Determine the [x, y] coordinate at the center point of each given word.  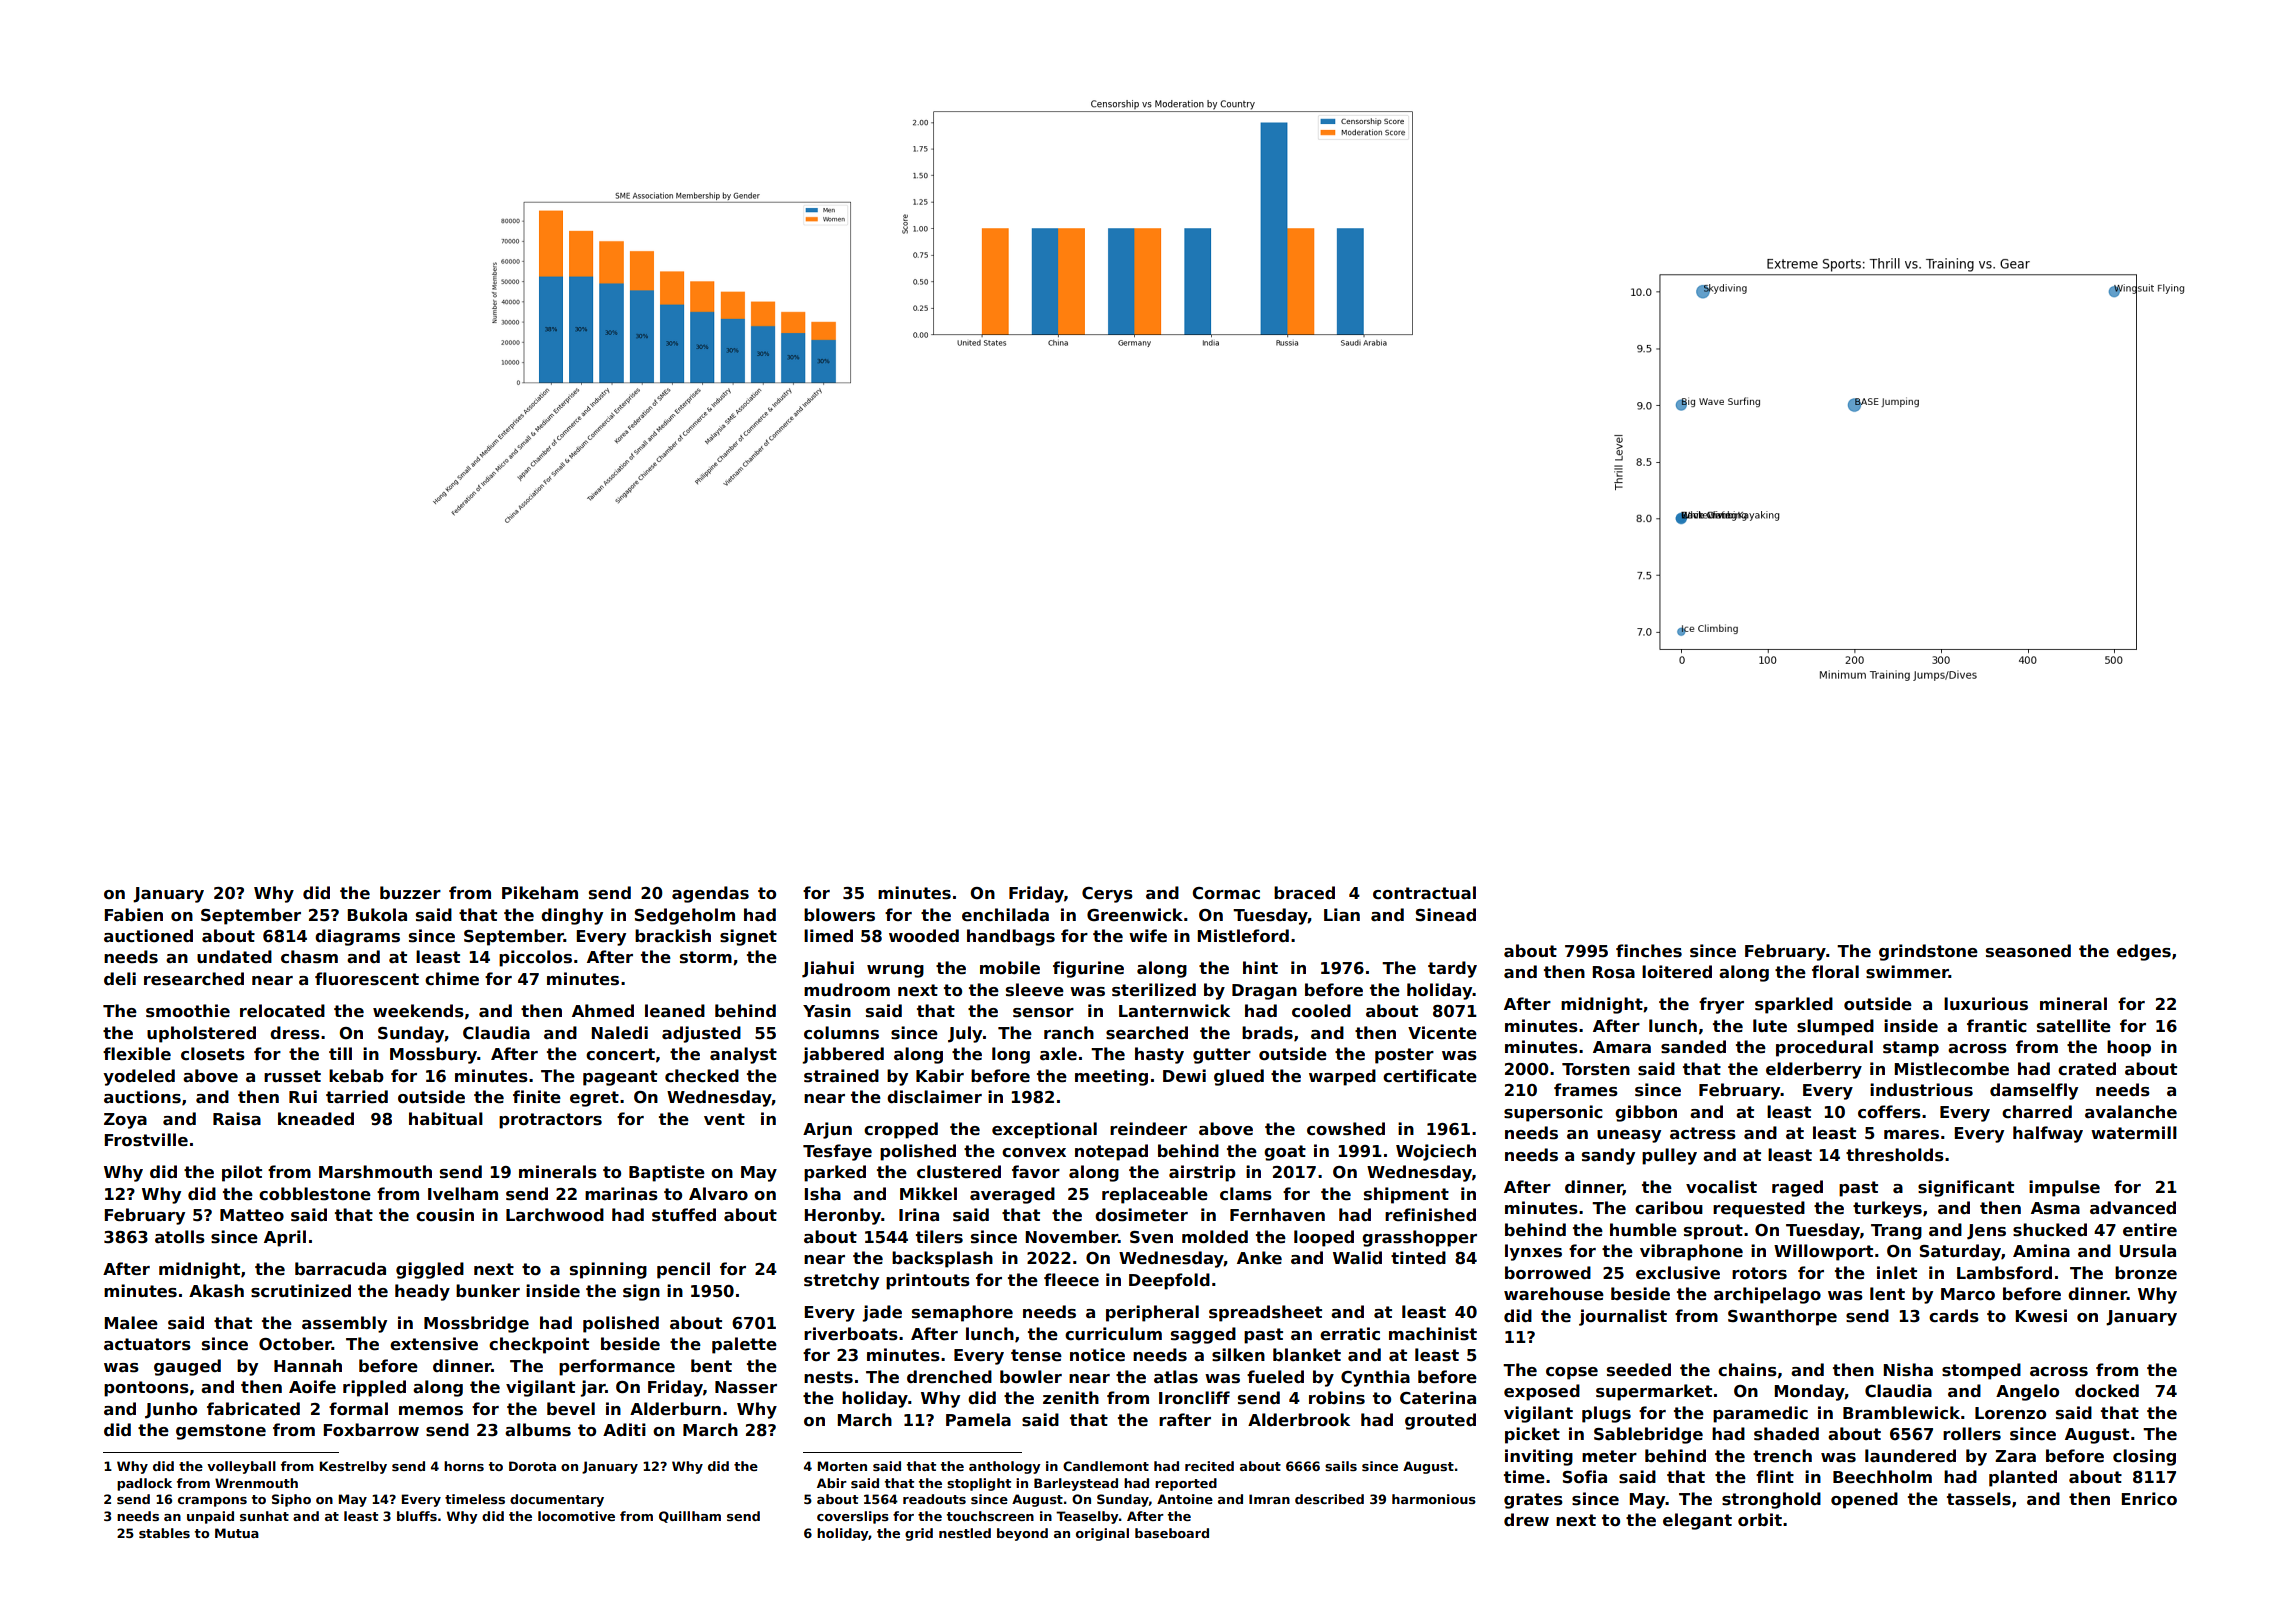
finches [1649, 951]
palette [744, 1345]
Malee [131, 1323]
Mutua [237, 1533]
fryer [1721, 1005]
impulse [2064, 1188]
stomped [1981, 1371]
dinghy [572, 916]
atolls [180, 1237]
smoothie [188, 1011]
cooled [1321, 1011]
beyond [1022, 1534]
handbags [1011, 937]
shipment [1406, 1195]
